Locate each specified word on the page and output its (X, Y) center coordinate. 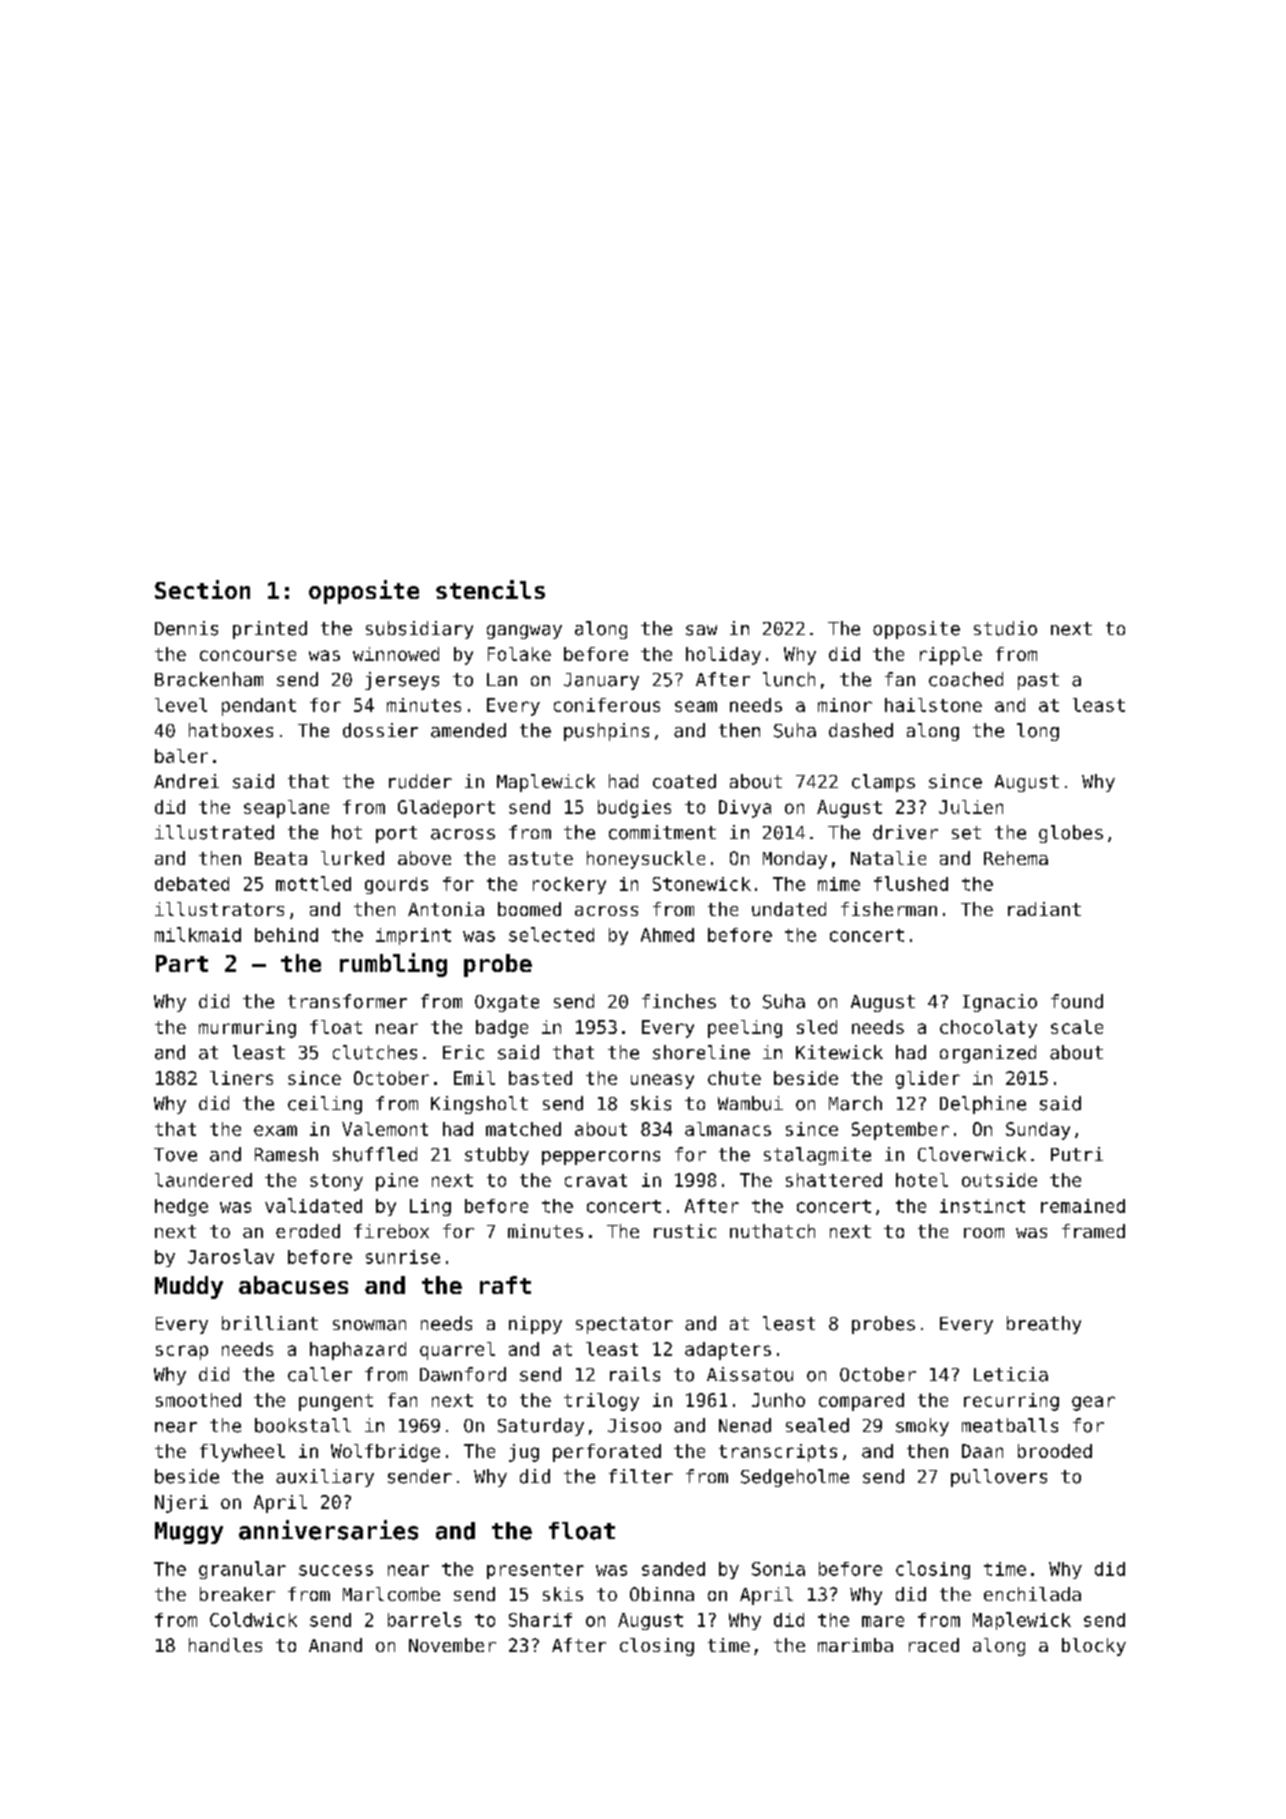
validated (313, 1205)
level (181, 705)
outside (999, 1180)
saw (701, 630)
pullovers (999, 1478)
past (1038, 681)
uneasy (662, 1081)
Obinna (662, 1594)
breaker (237, 1594)
